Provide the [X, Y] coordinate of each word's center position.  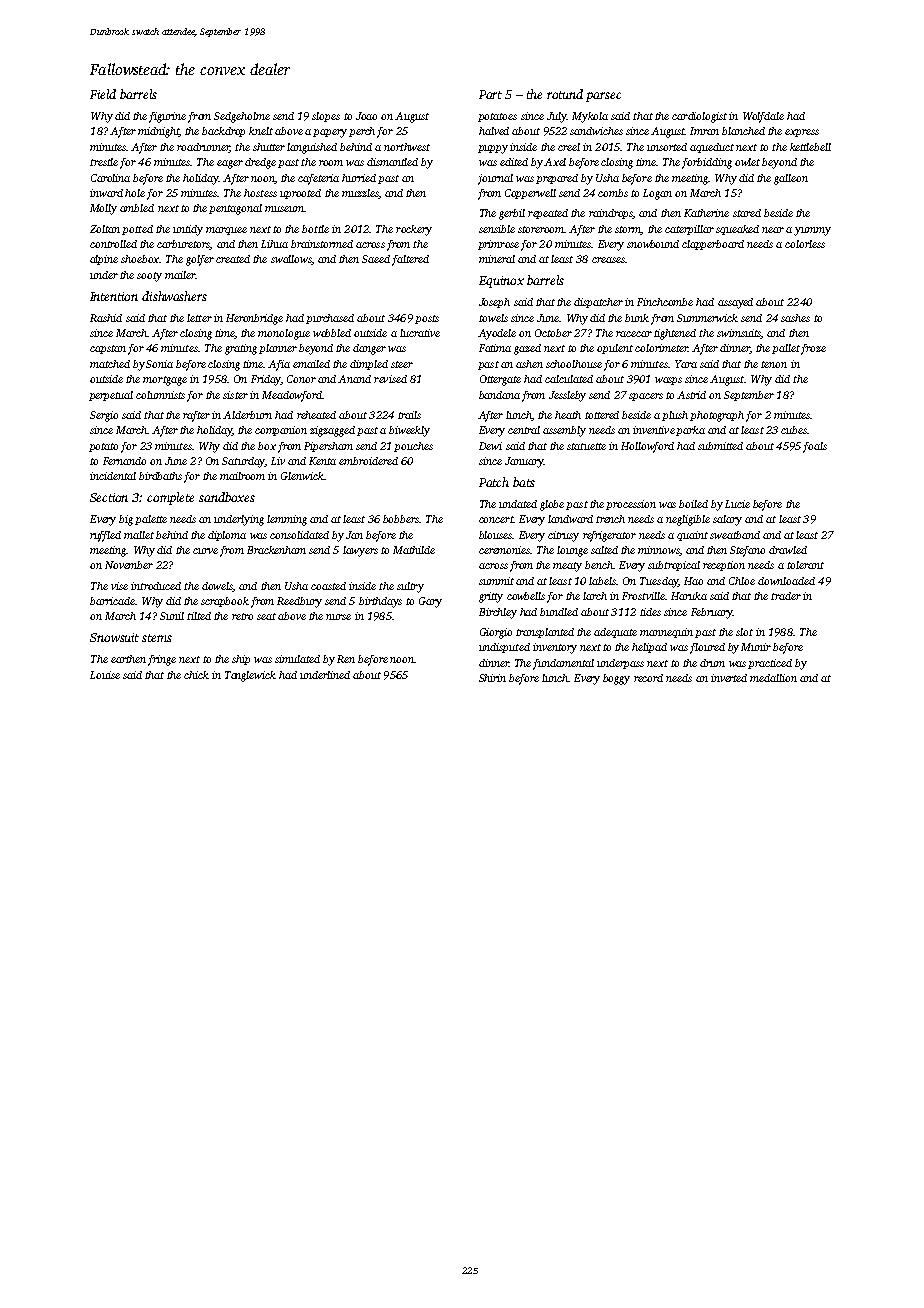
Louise [105, 675]
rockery [414, 230]
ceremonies [504, 550]
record [648, 678]
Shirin [492, 678]
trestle [104, 162]
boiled [693, 504]
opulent [615, 349]
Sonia [159, 364]
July [557, 117]
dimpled [369, 365]
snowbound [653, 244]
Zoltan [105, 229]
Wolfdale [763, 117]
